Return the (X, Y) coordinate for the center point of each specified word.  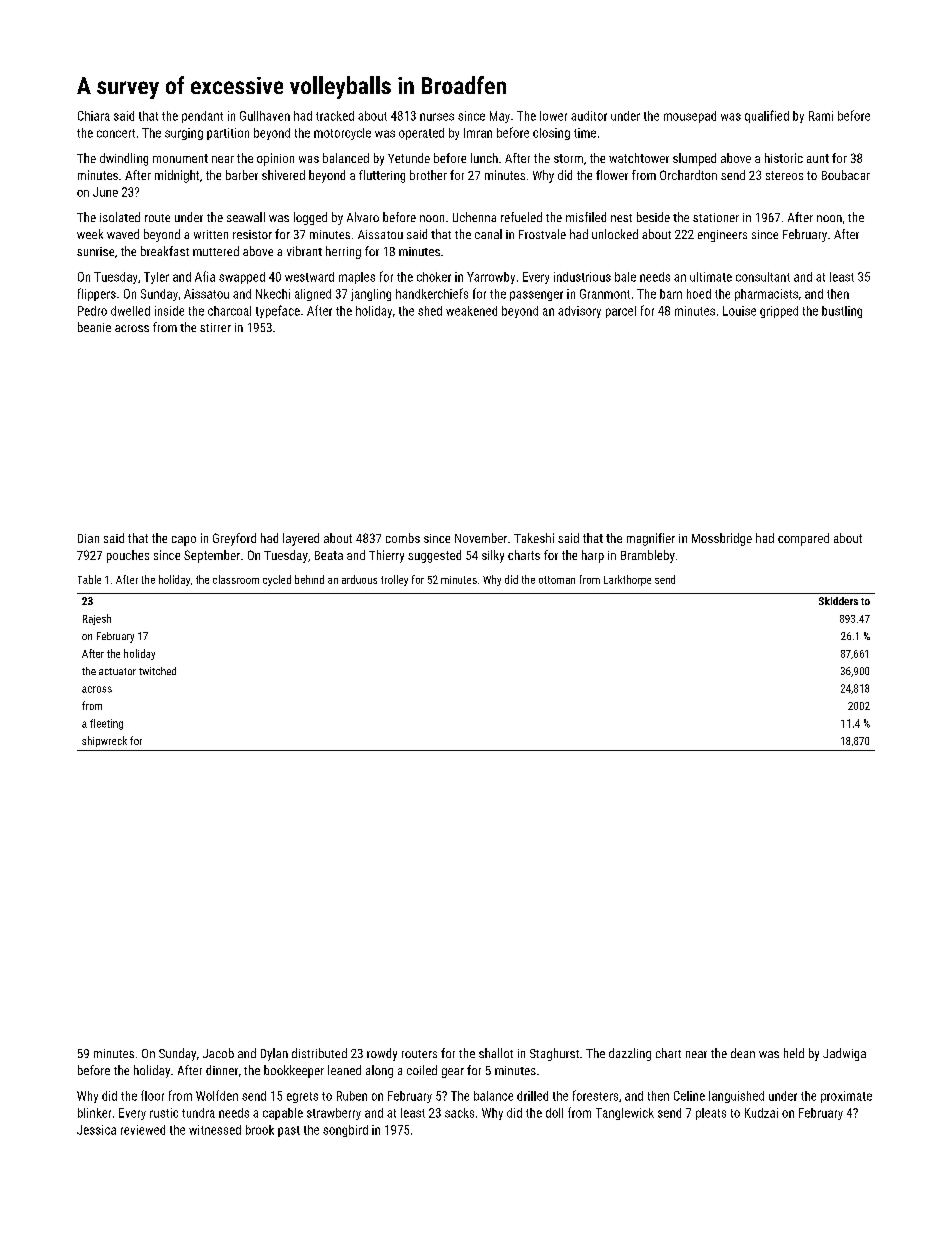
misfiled (586, 217)
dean (743, 1053)
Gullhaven (265, 116)
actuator (117, 671)
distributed (319, 1053)
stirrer (215, 327)
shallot (496, 1053)
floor (152, 1095)
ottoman (557, 580)
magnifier (651, 539)
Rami (821, 116)
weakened (471, 311)
